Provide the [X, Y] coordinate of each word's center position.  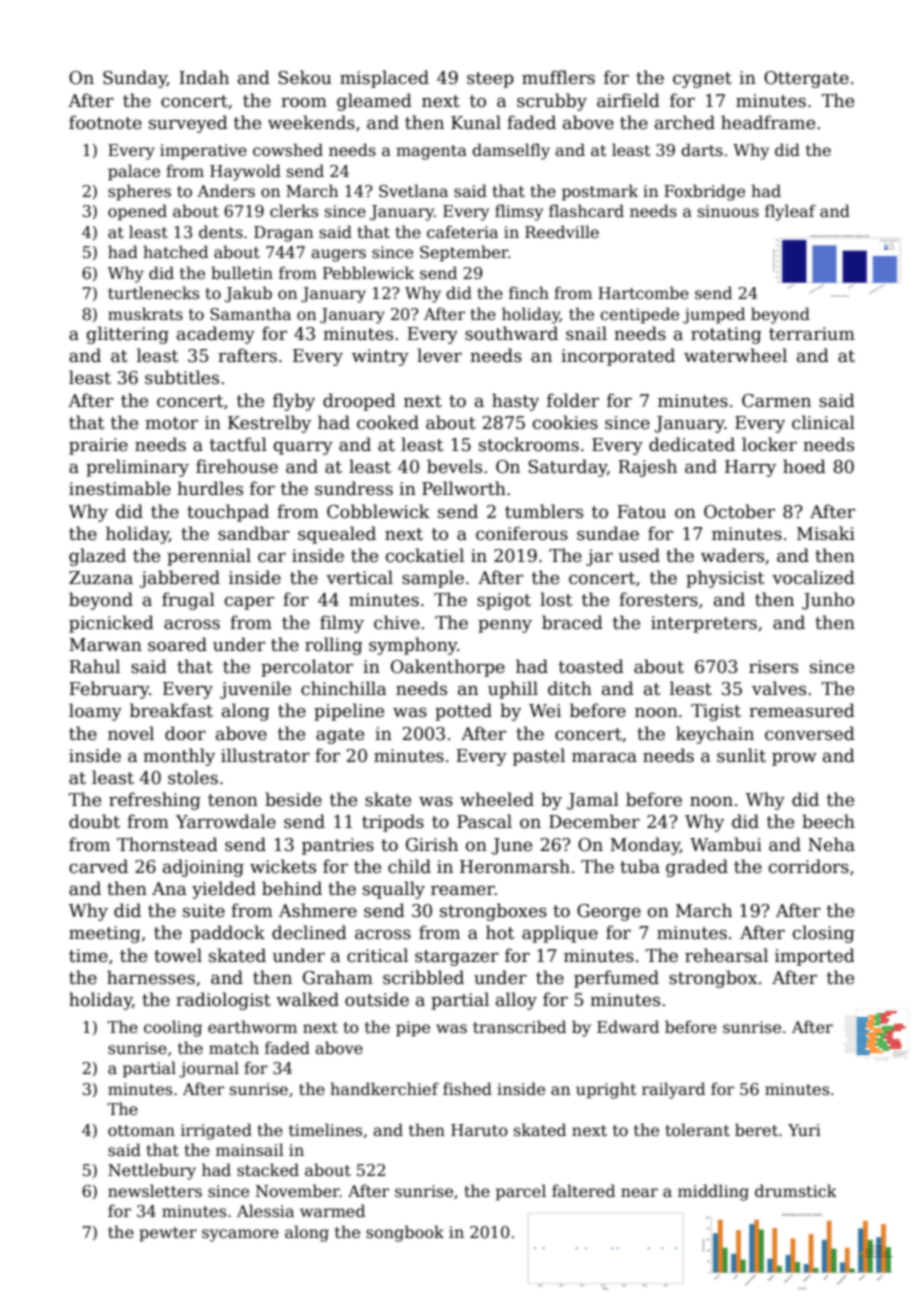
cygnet [702, 80]
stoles [193, 777]
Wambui [726, 844]
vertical [359, 577]
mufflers [558, 77]
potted [463, 712]
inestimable [120, 488]
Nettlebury [152, 1171]
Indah [204, 77]
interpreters [704, 624]
